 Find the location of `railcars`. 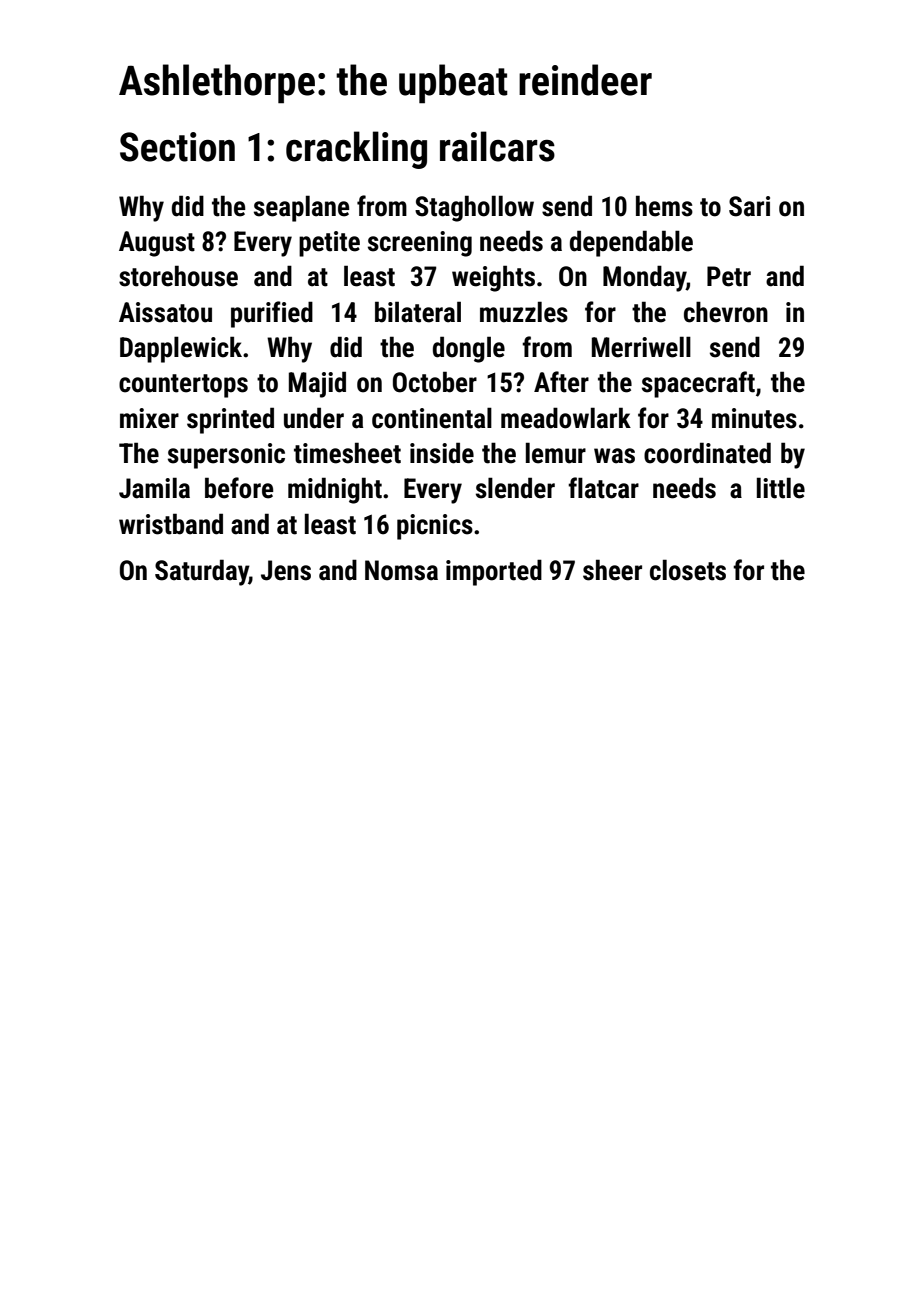

railcars is located at coordinates (497, 146).
